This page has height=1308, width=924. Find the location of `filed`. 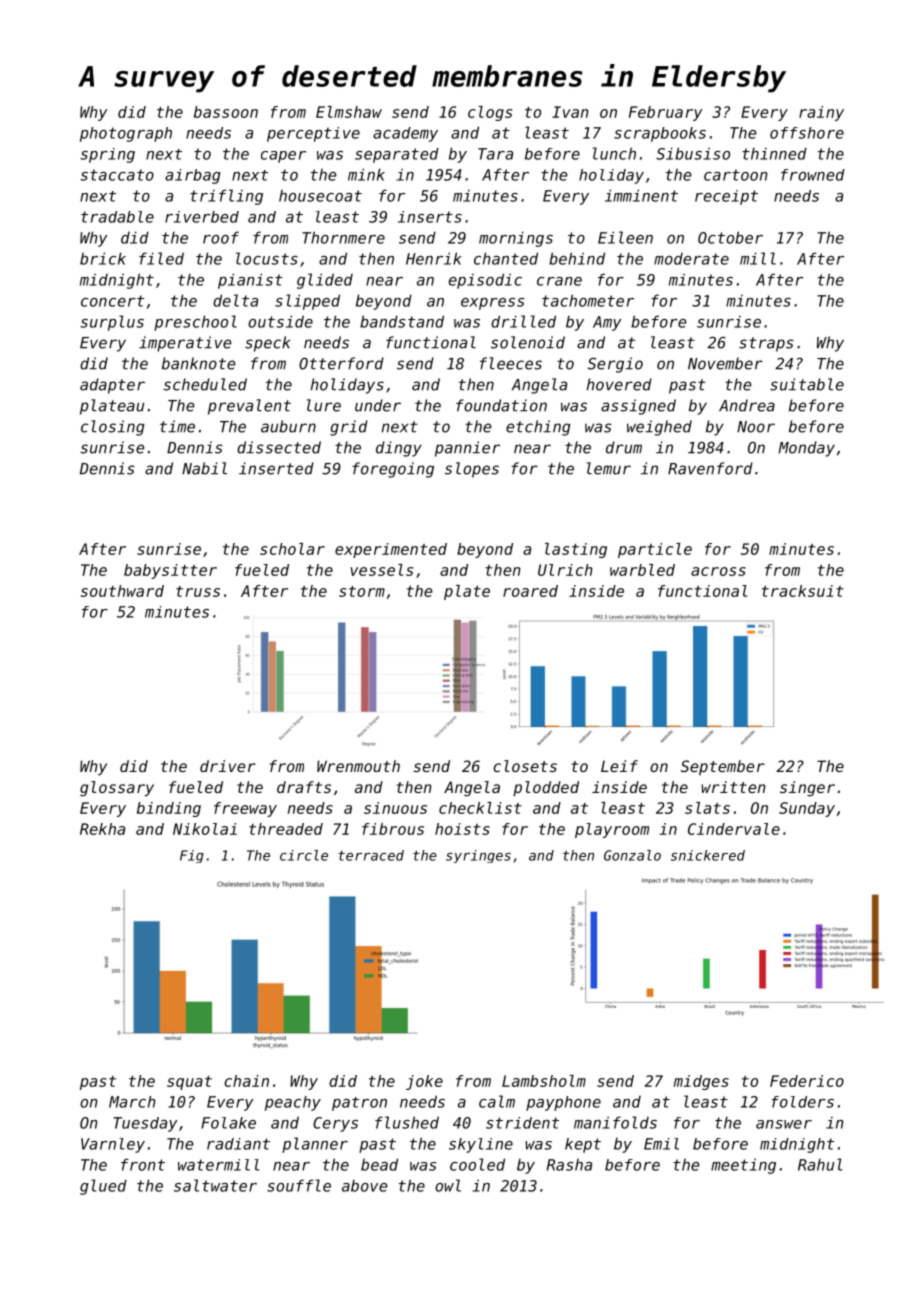

filed is located at coordinates (161, 258).
